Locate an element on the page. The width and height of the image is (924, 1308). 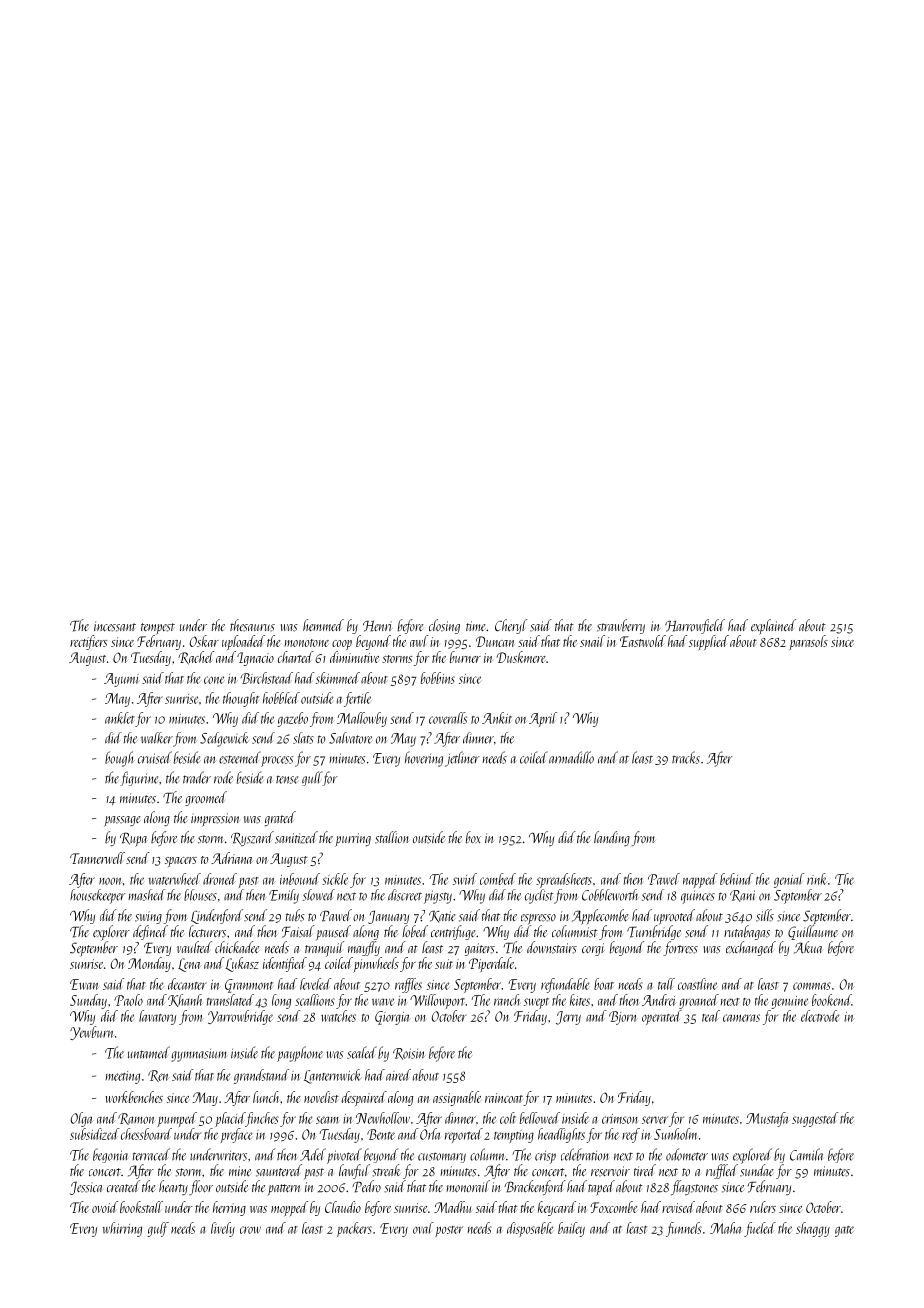
Lena is located at coordinates (189, 965).
